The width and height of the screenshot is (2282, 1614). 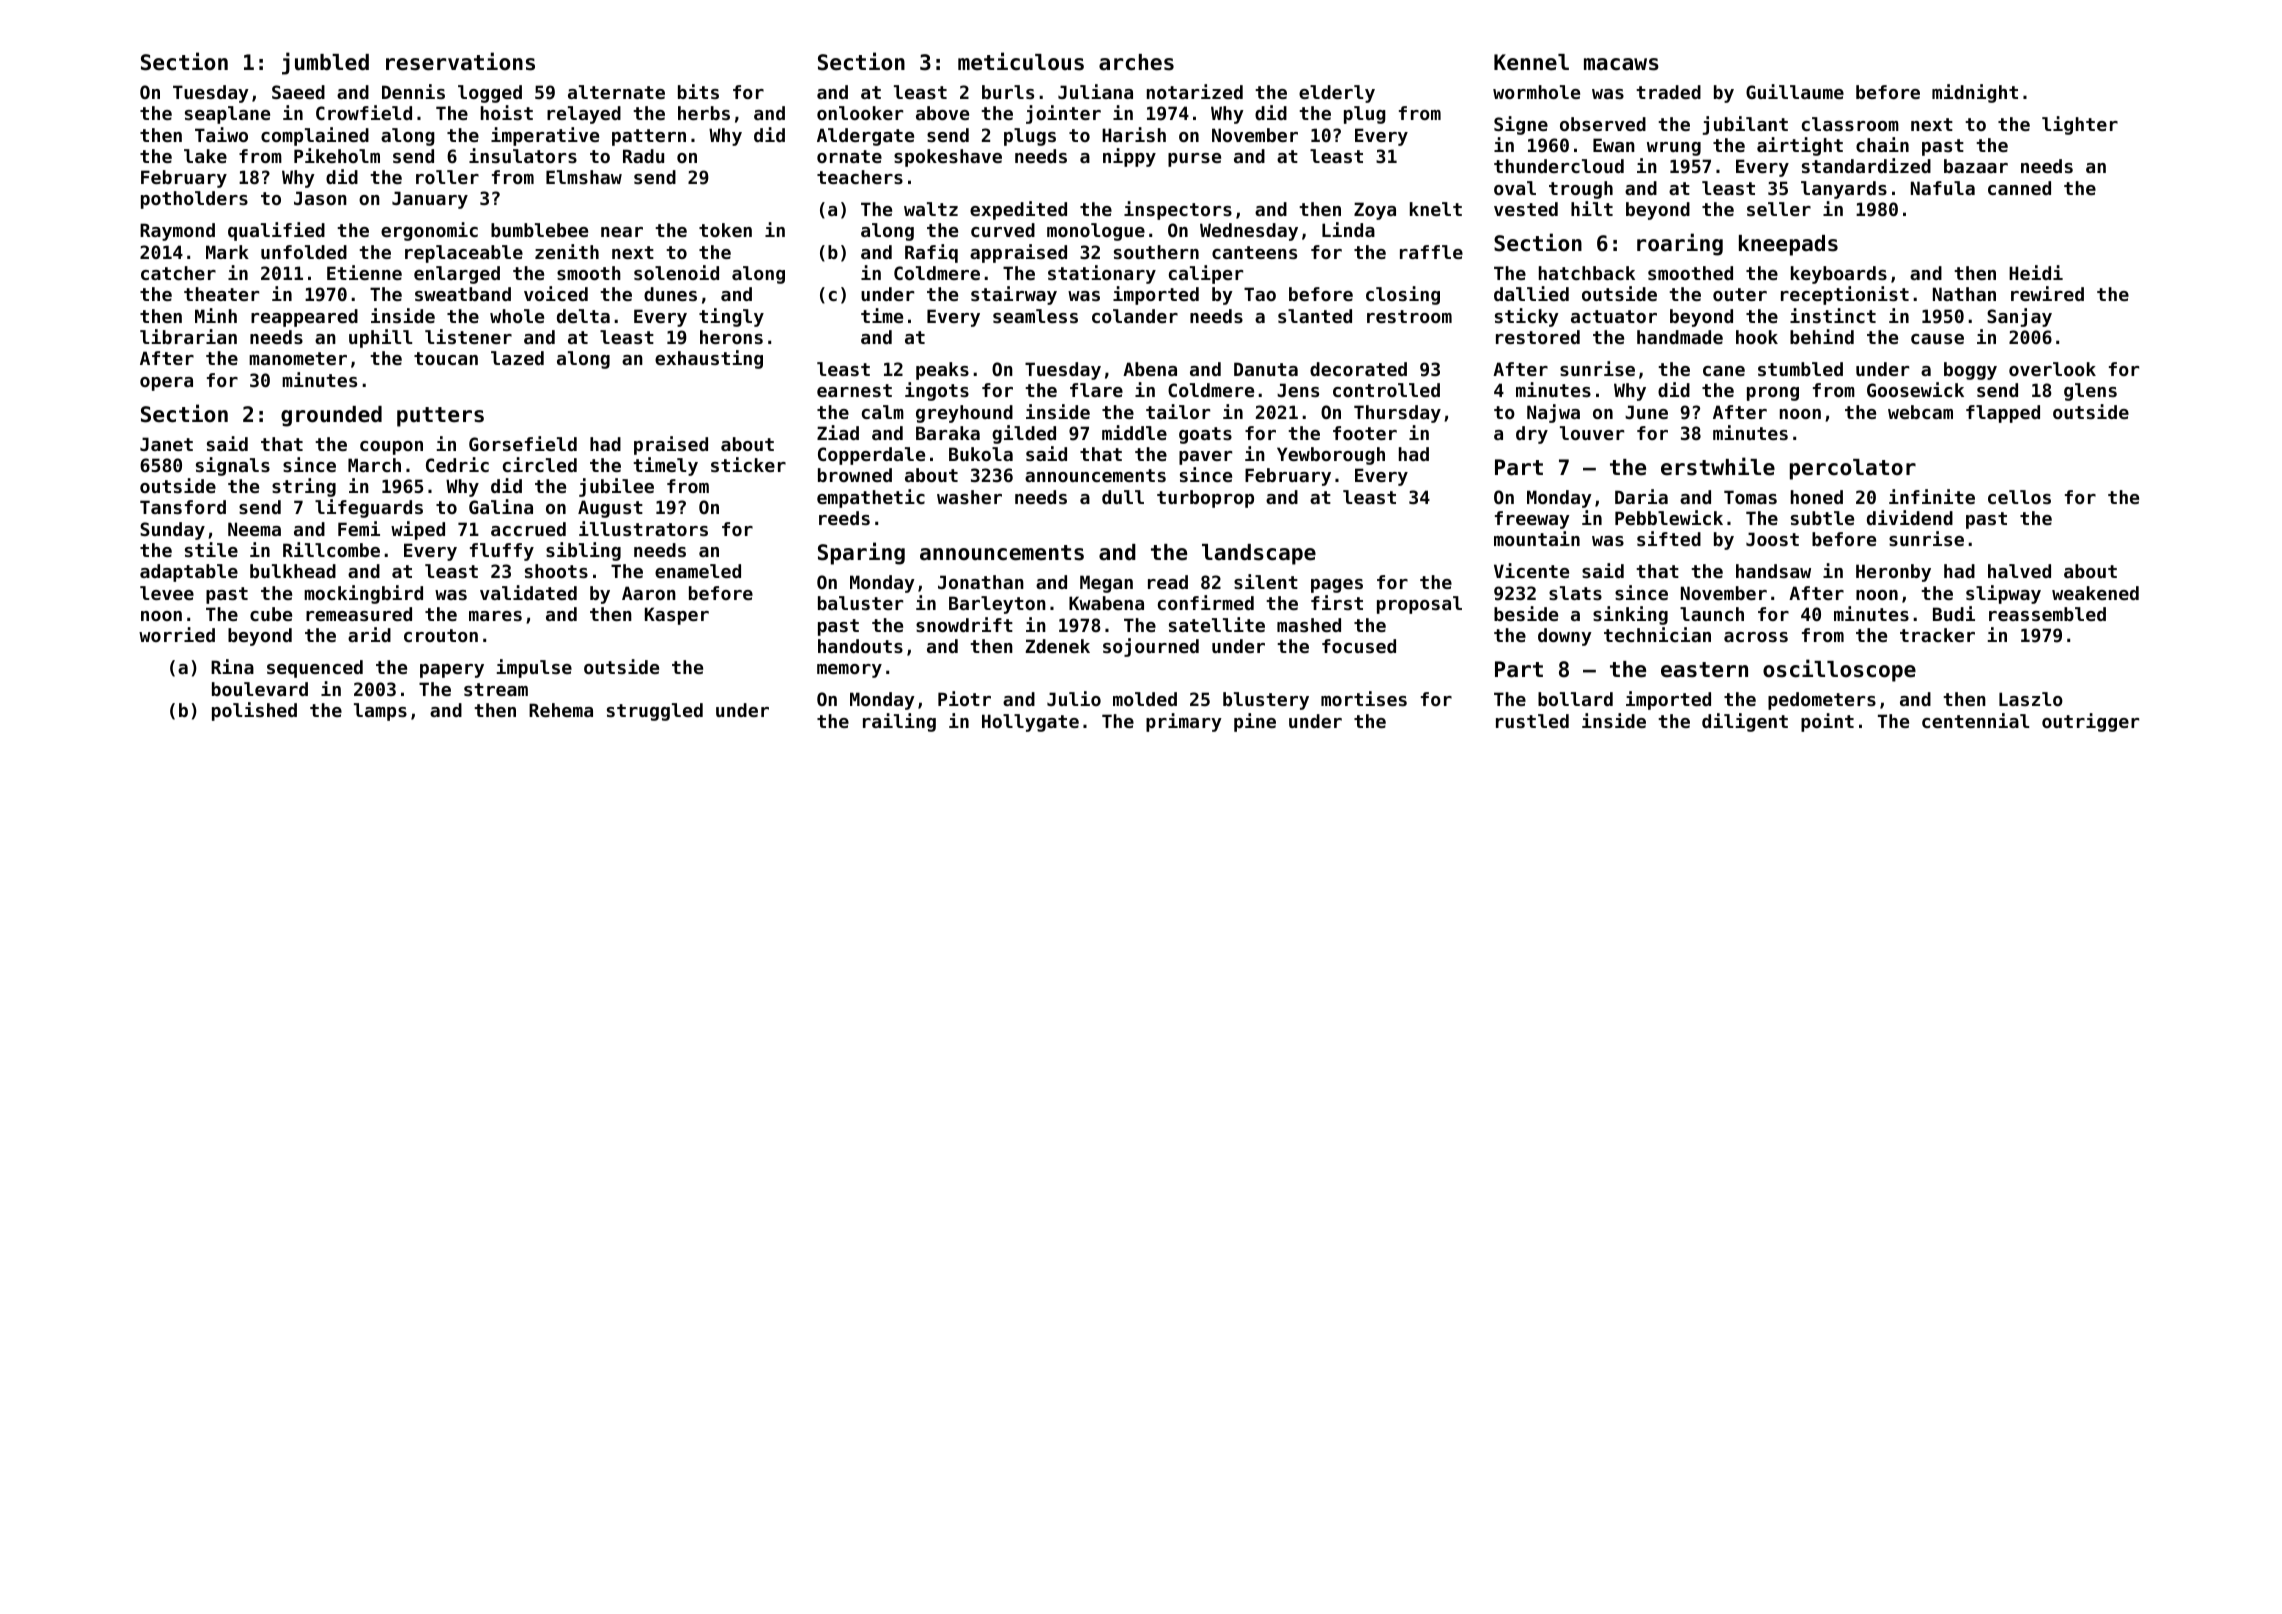 What do you see at coordinates (1915, 389) in the screenshot?
I see `Goosewick` at bounding box center [1915, 389].
